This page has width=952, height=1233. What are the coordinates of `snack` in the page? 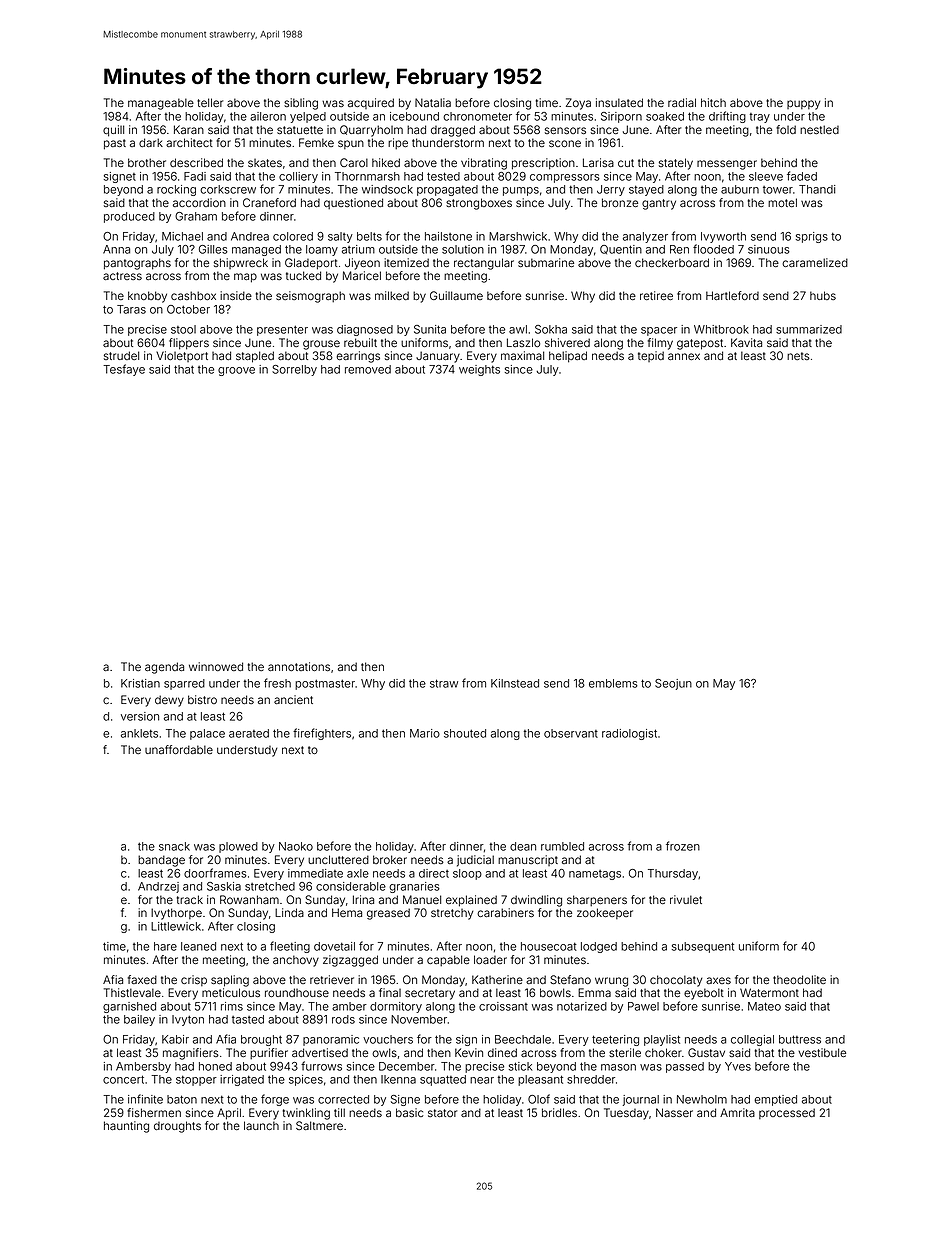 It's located at (174, 846).
